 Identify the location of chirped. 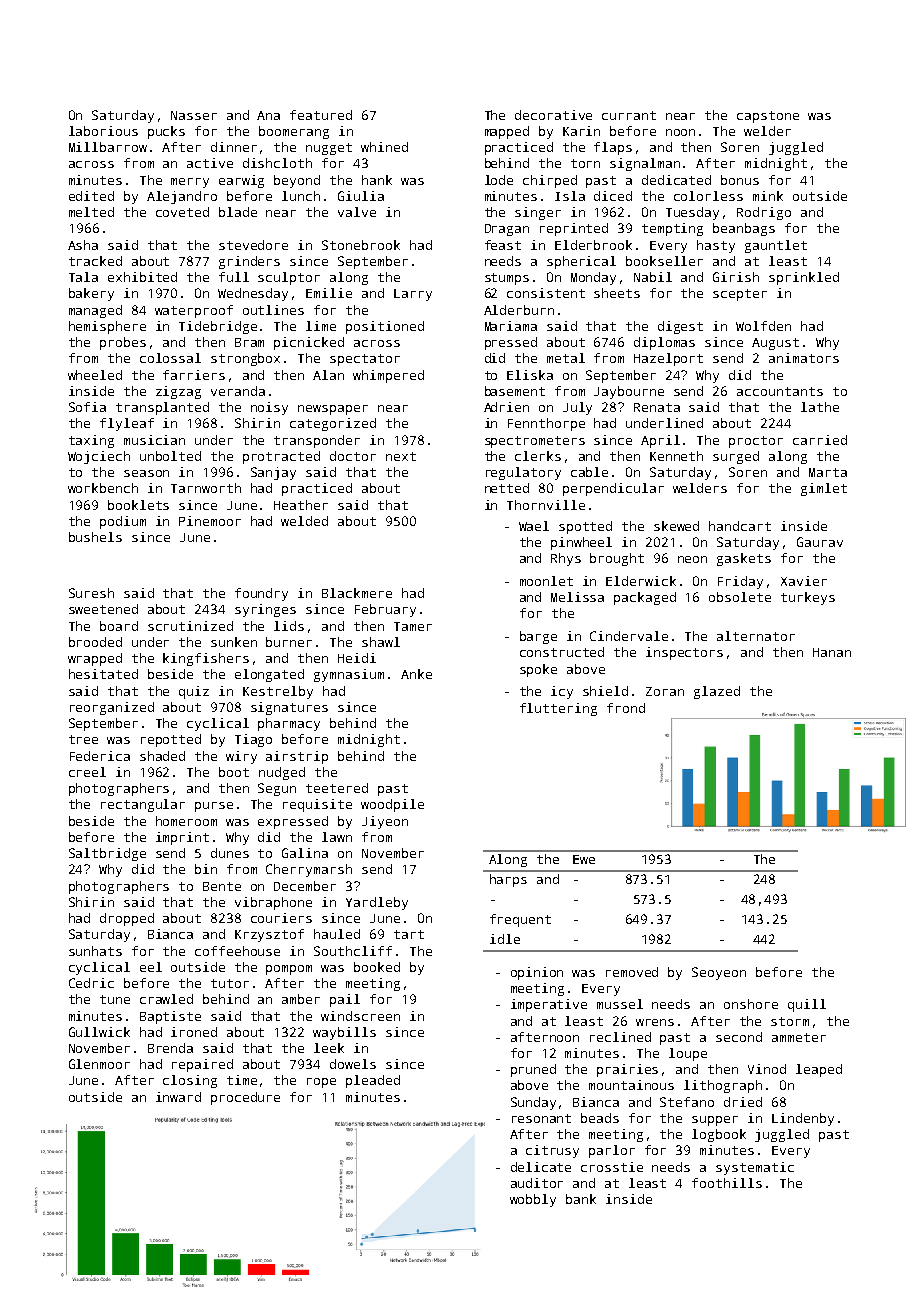
(550, 181).
